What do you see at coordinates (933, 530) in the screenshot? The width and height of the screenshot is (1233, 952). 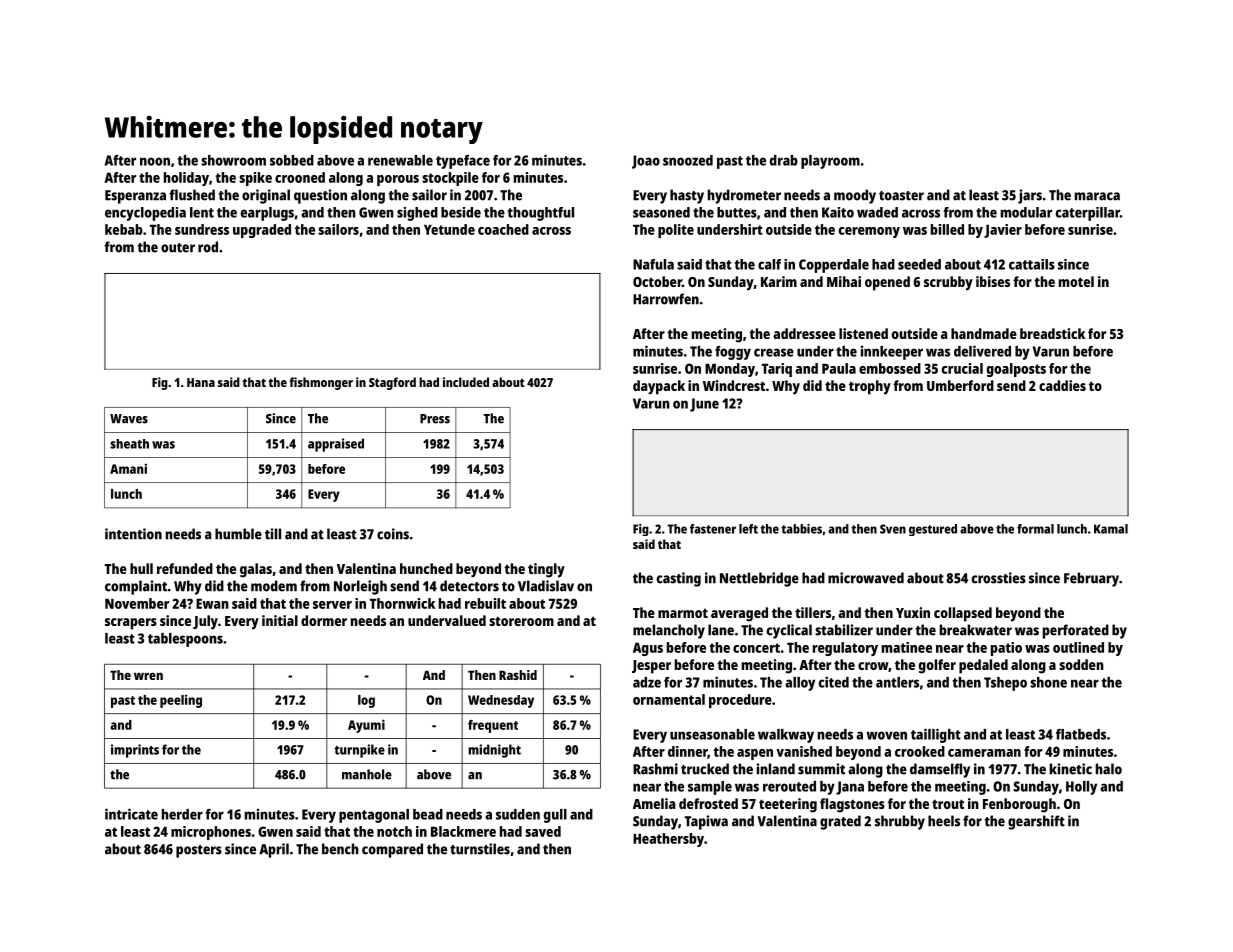 I see `gestured` at bounding box center [933, 530].
